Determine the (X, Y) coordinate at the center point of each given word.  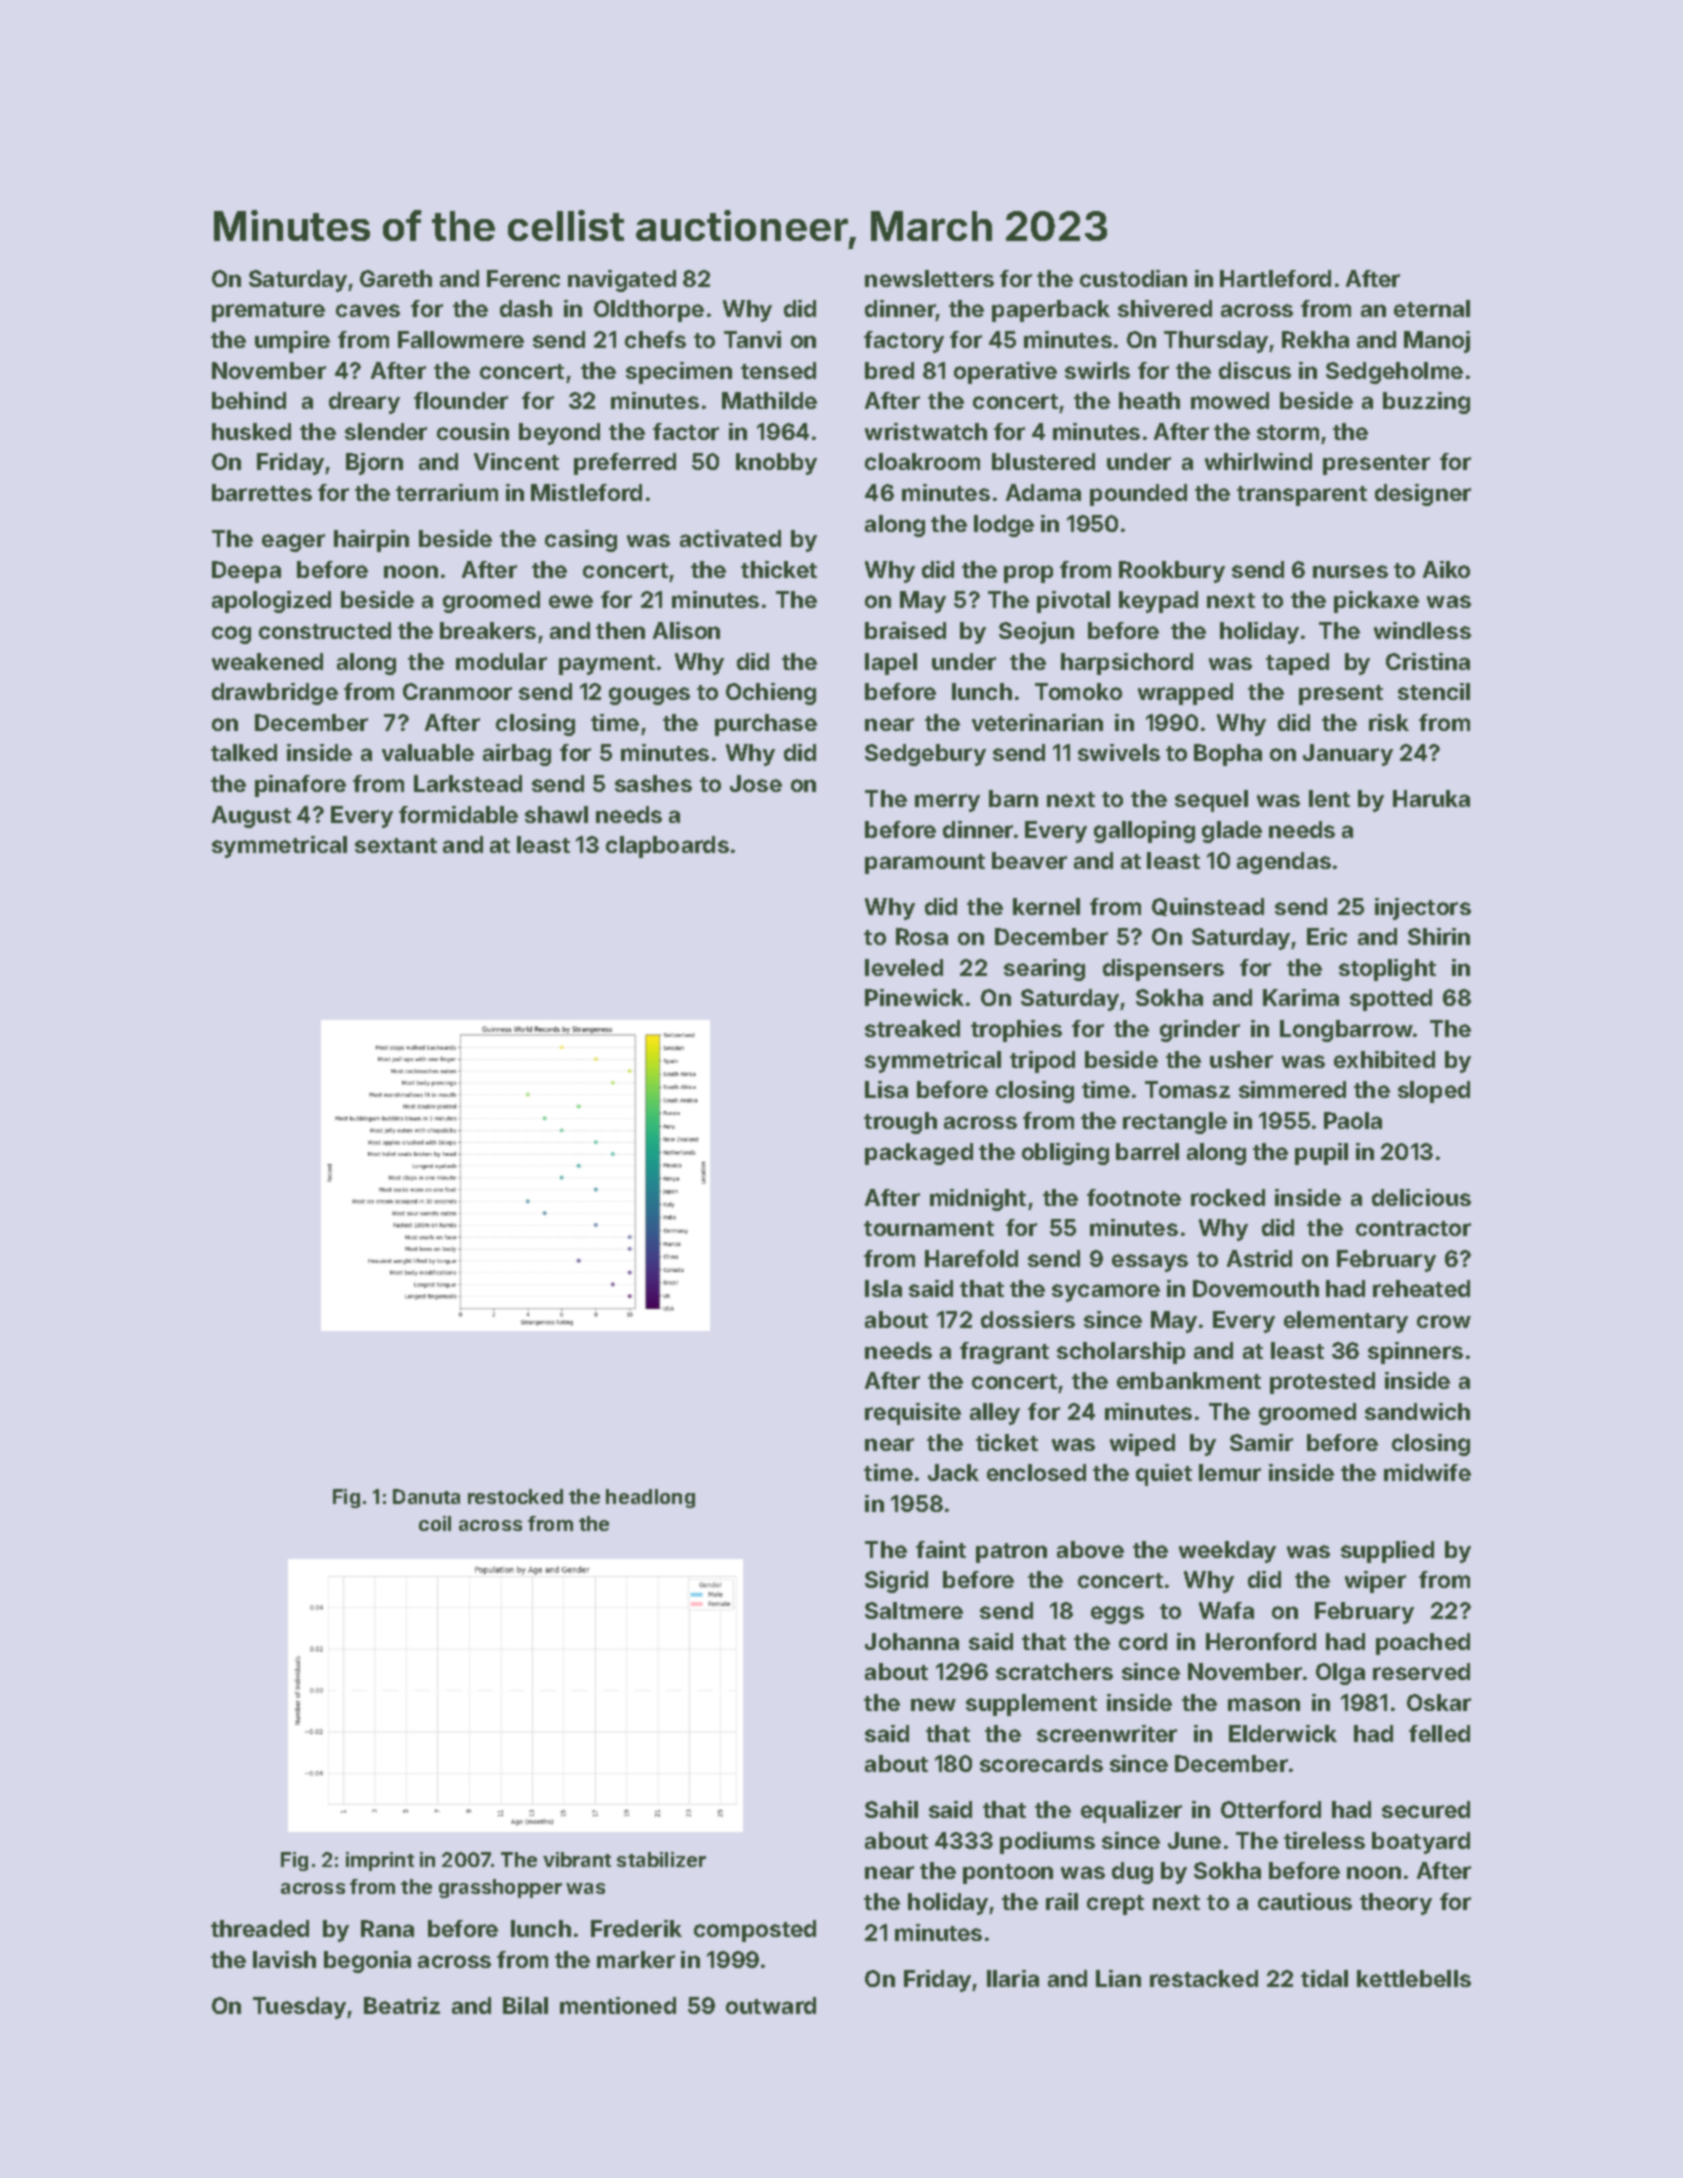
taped (1297, 664)
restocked (515, 1496)
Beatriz (402, 2005)
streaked (912, 1028)
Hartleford (1275, 278)
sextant (396, 845)
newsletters (929, 278)
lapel (891, 664)
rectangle (1175, 1123)
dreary (364, 403)
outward (771, 2005)
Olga (1340, 1674)
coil (435, 1523)
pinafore (300, 786)
